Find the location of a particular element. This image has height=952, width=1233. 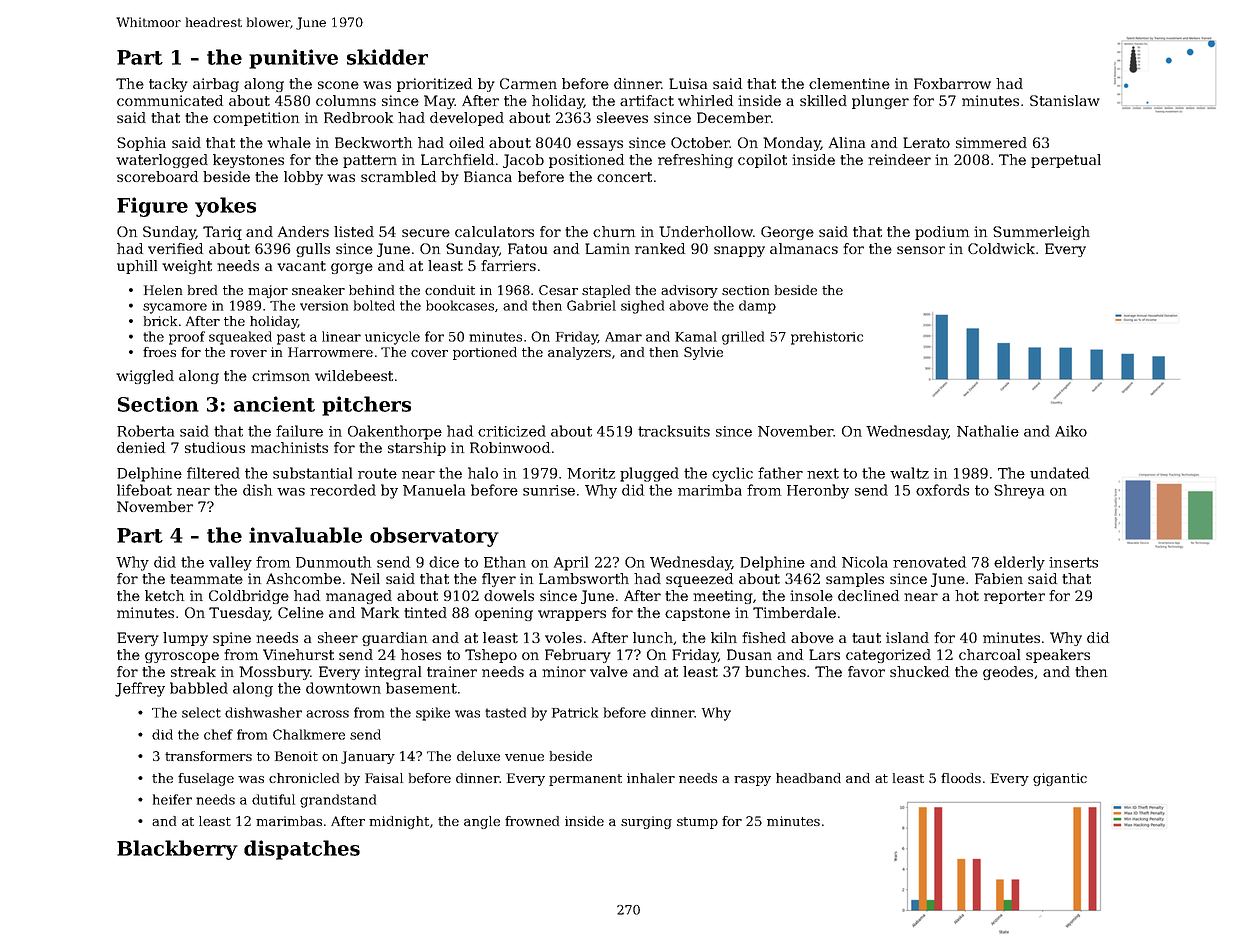

dispatches is located at coordinates (302, 850).
